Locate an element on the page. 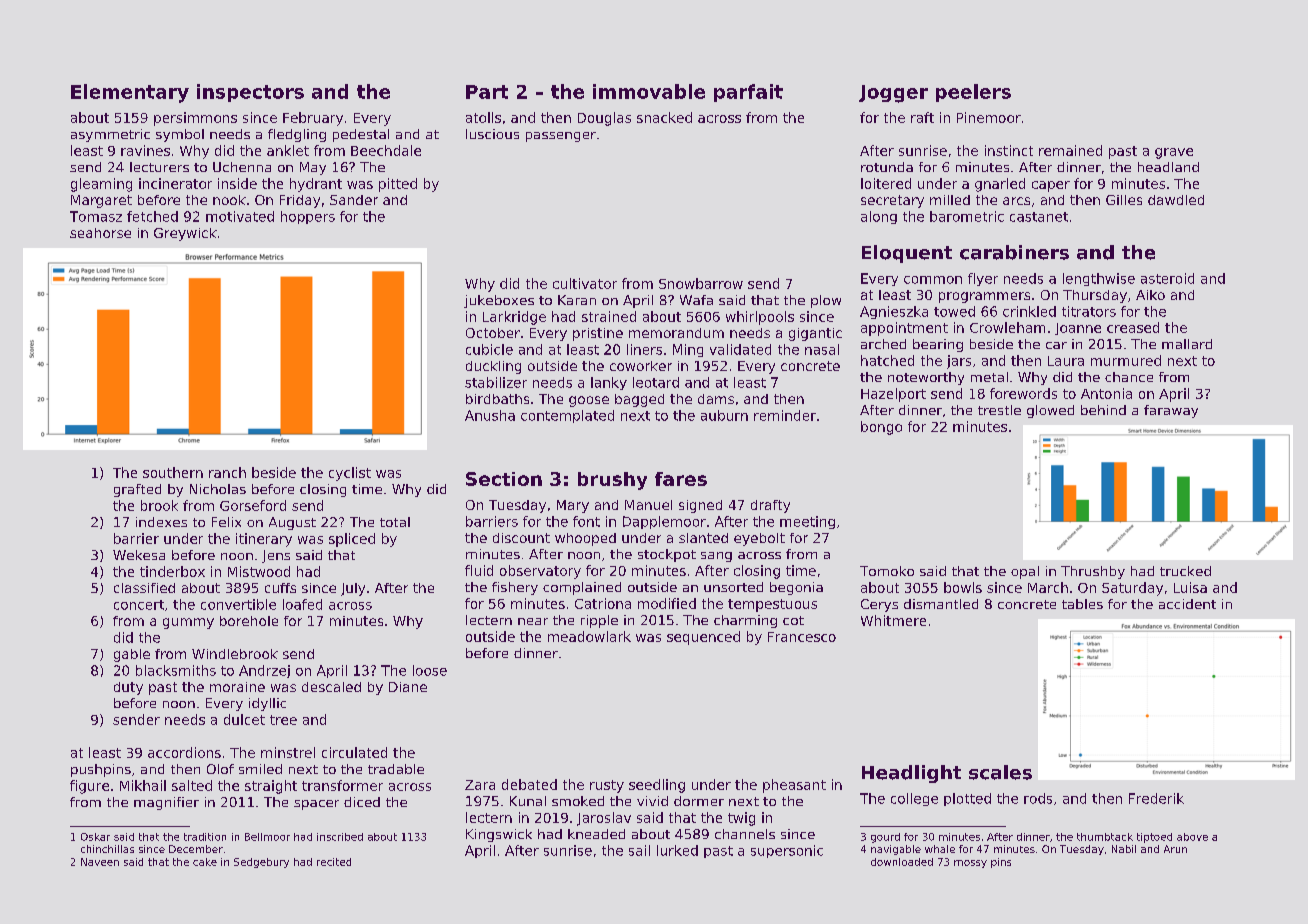 The height and width of the image is (924, 1308). trestle is located at coordinates (999, 410).
